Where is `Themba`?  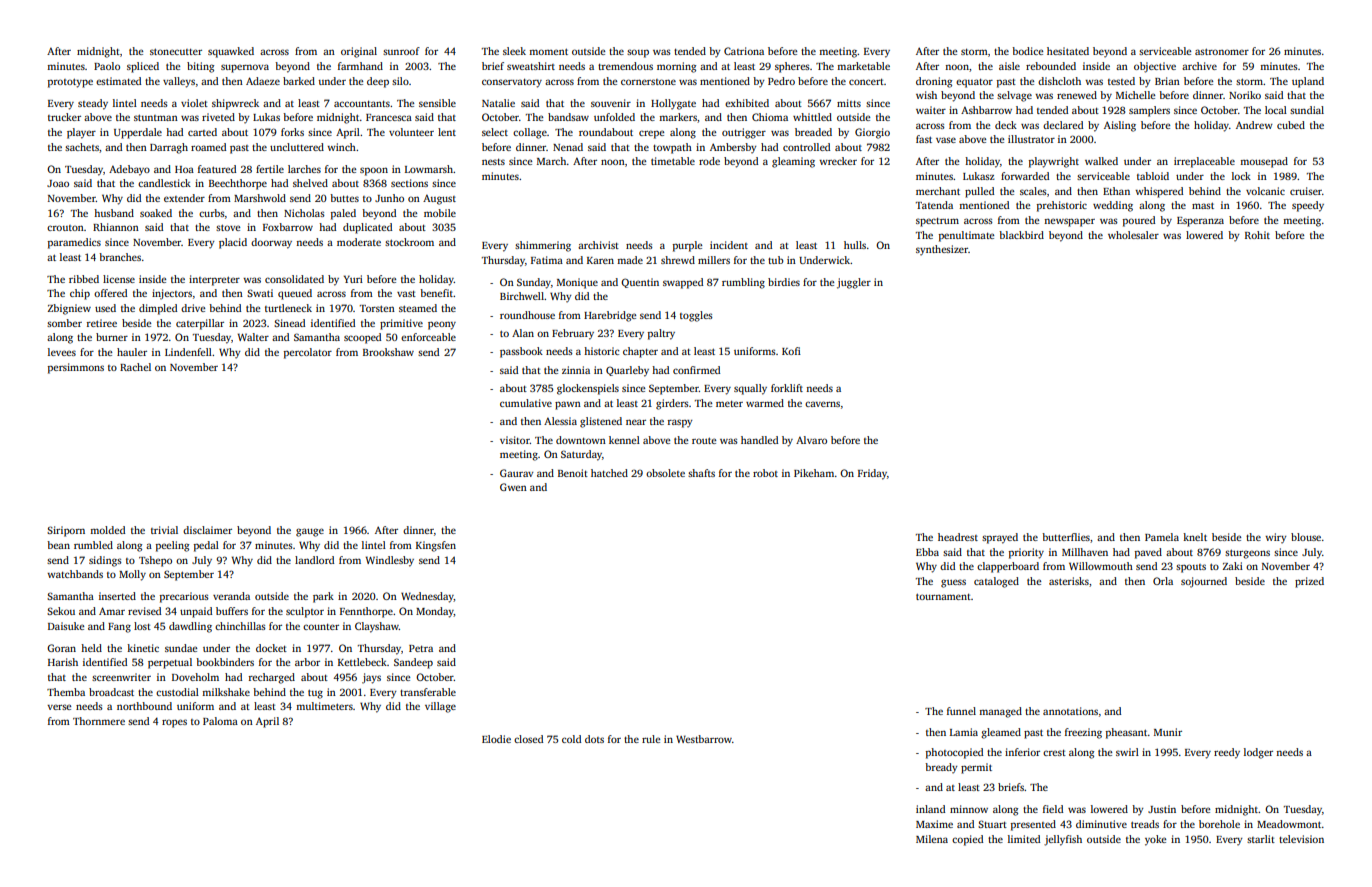 Themba is located at coordinates (66, 692).
